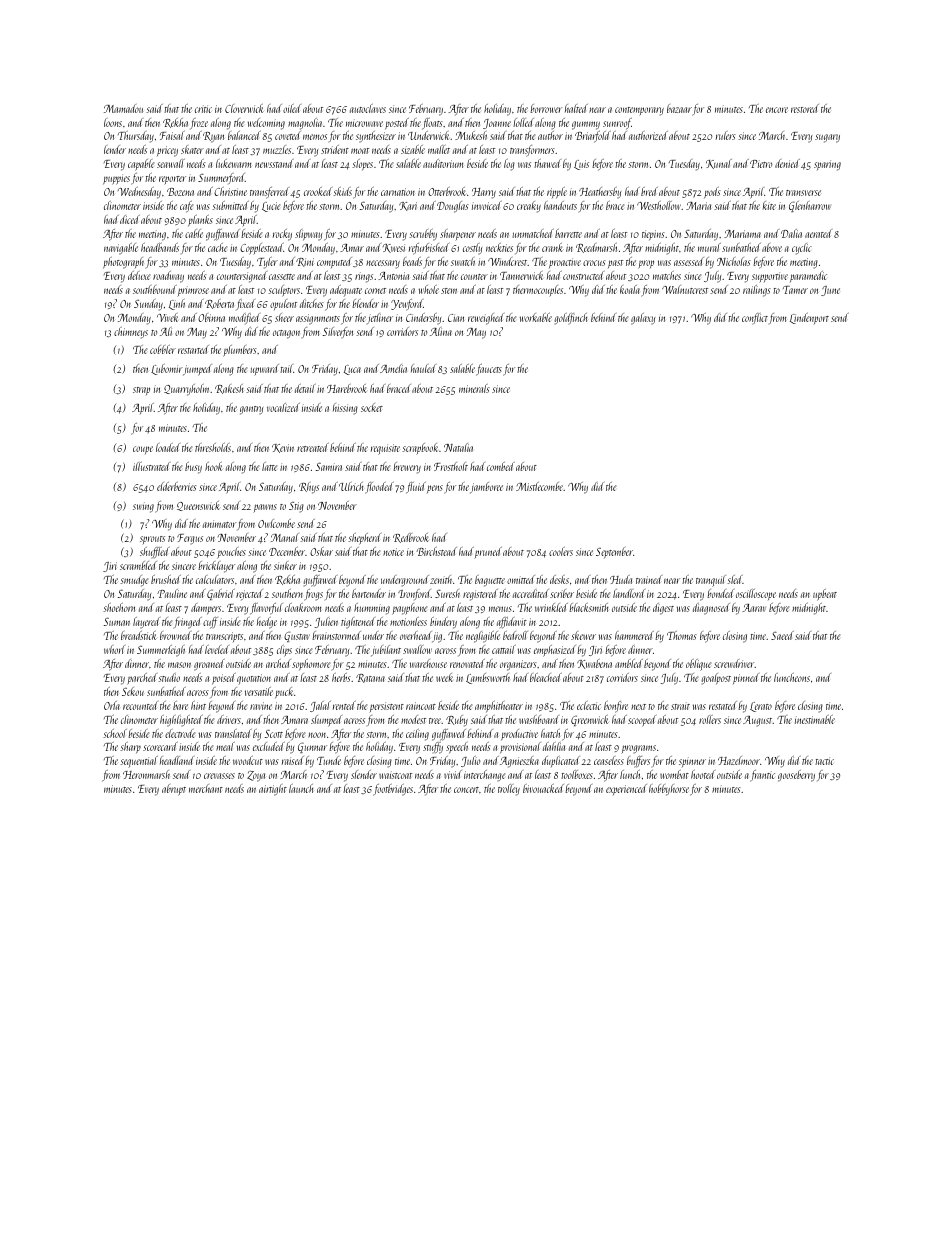 The height and width of the screenshot is (1233, 952). Describe the element at coordinates (163, 349) in the screenshot. I see `cobbler` at that location.
